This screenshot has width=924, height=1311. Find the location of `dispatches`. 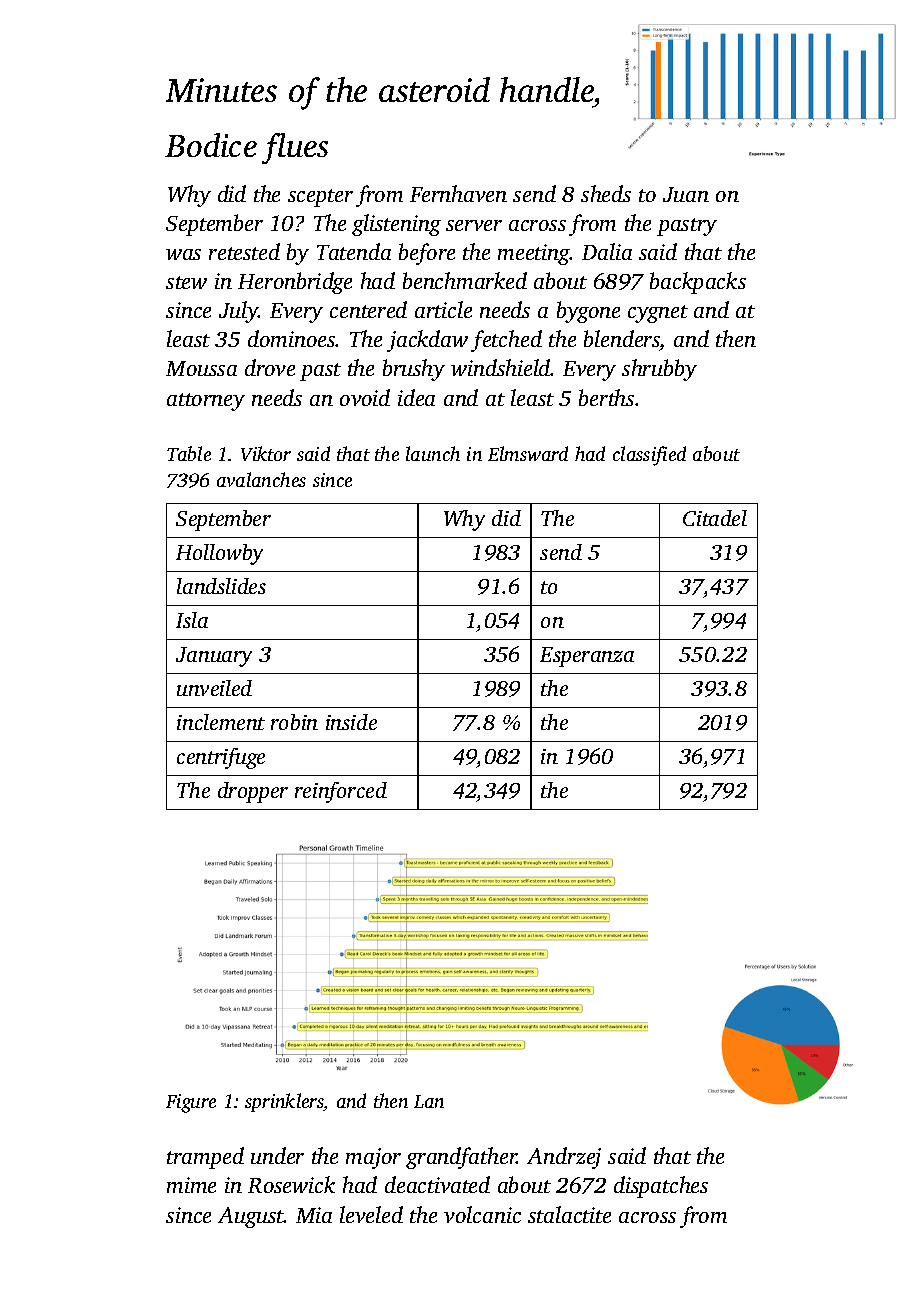

dispatches is located at coordinates (661, 1187).
